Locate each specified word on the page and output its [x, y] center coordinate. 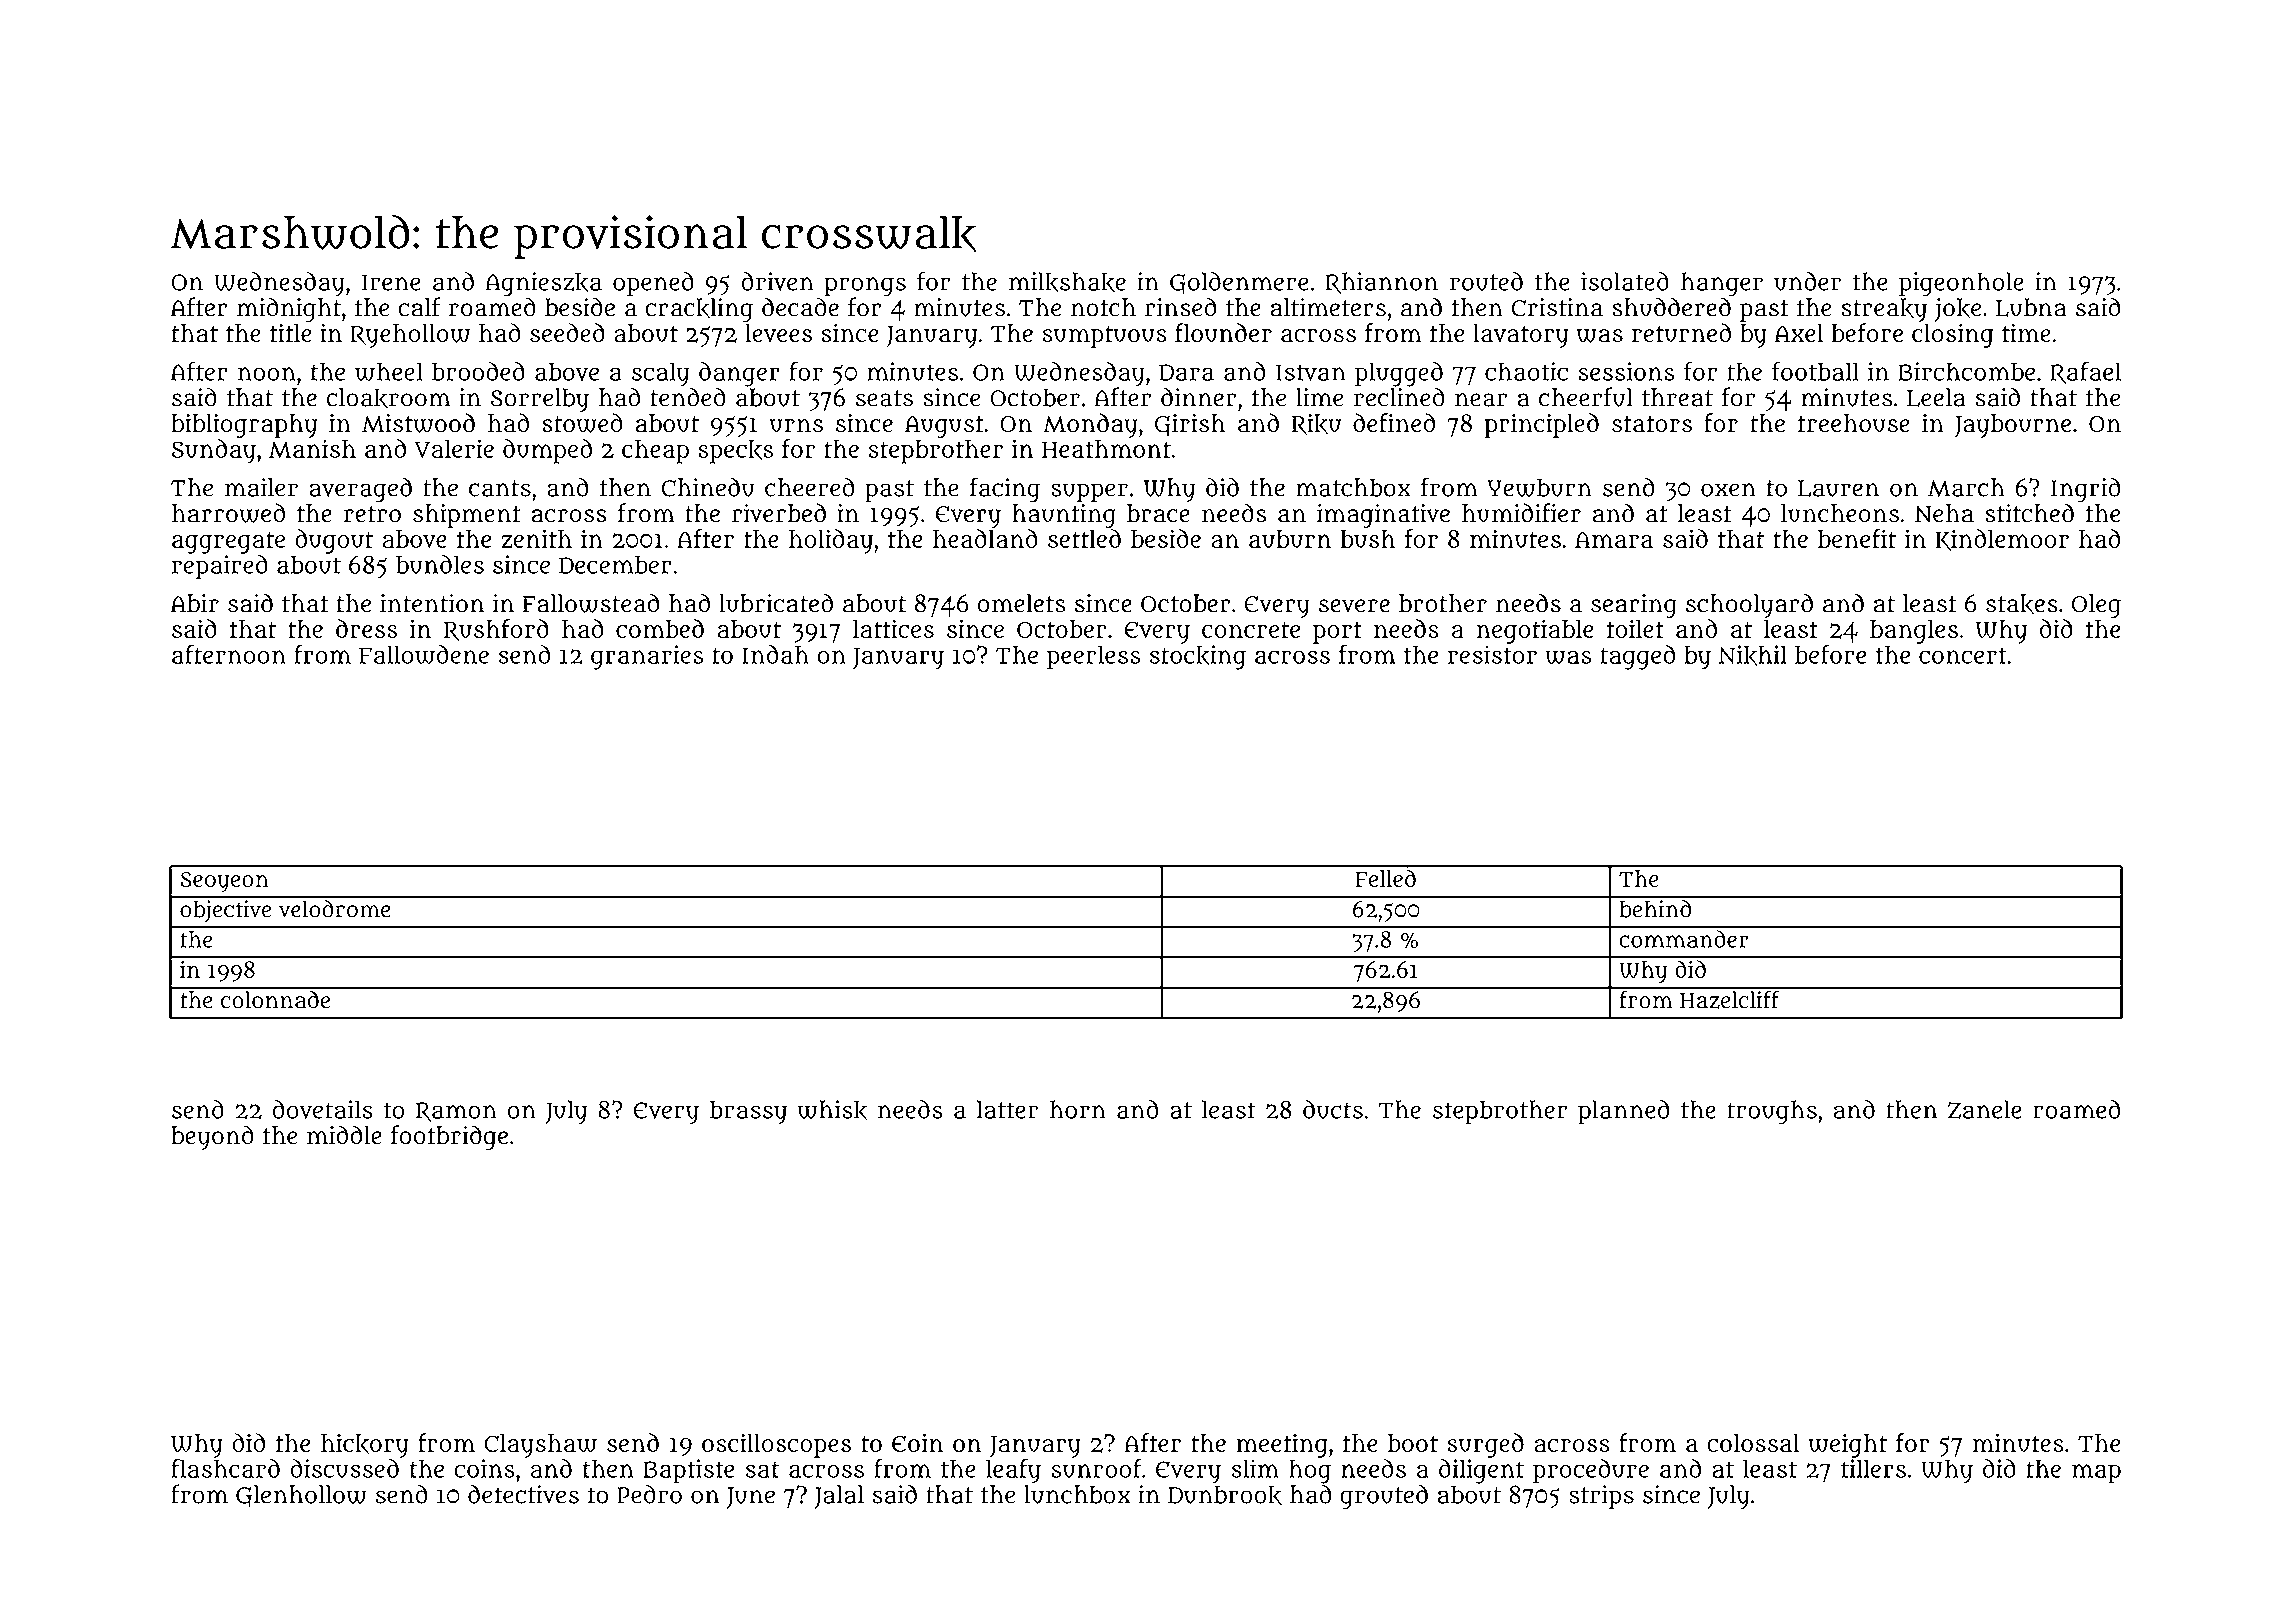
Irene [391, 282]
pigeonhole [1961, 284]
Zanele [1985, 1109]
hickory [365, 1446]
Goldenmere [1239, 283]
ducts [1333, 1109]
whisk [832, 1110]
